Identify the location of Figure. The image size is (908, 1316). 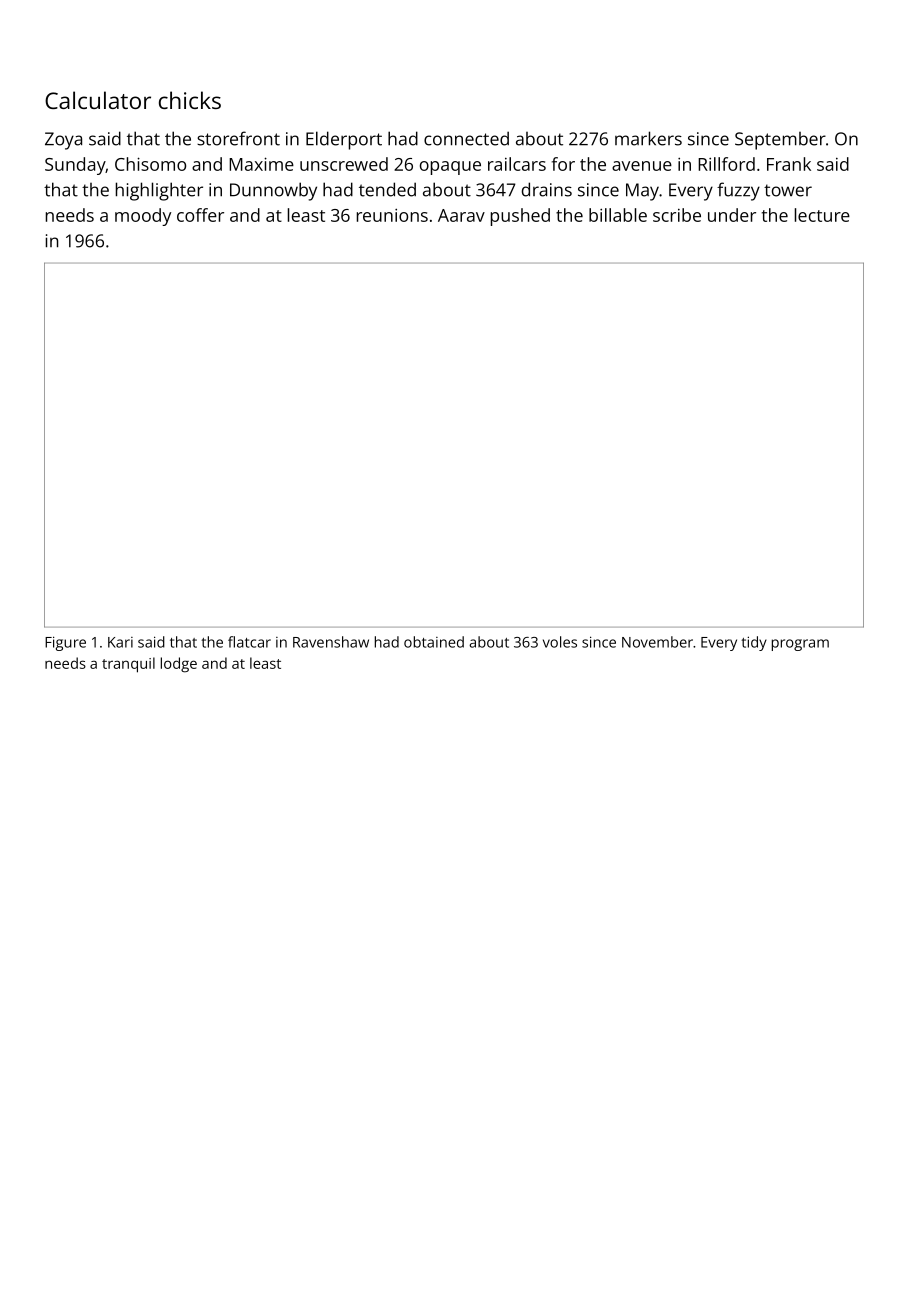
(65, 643).
